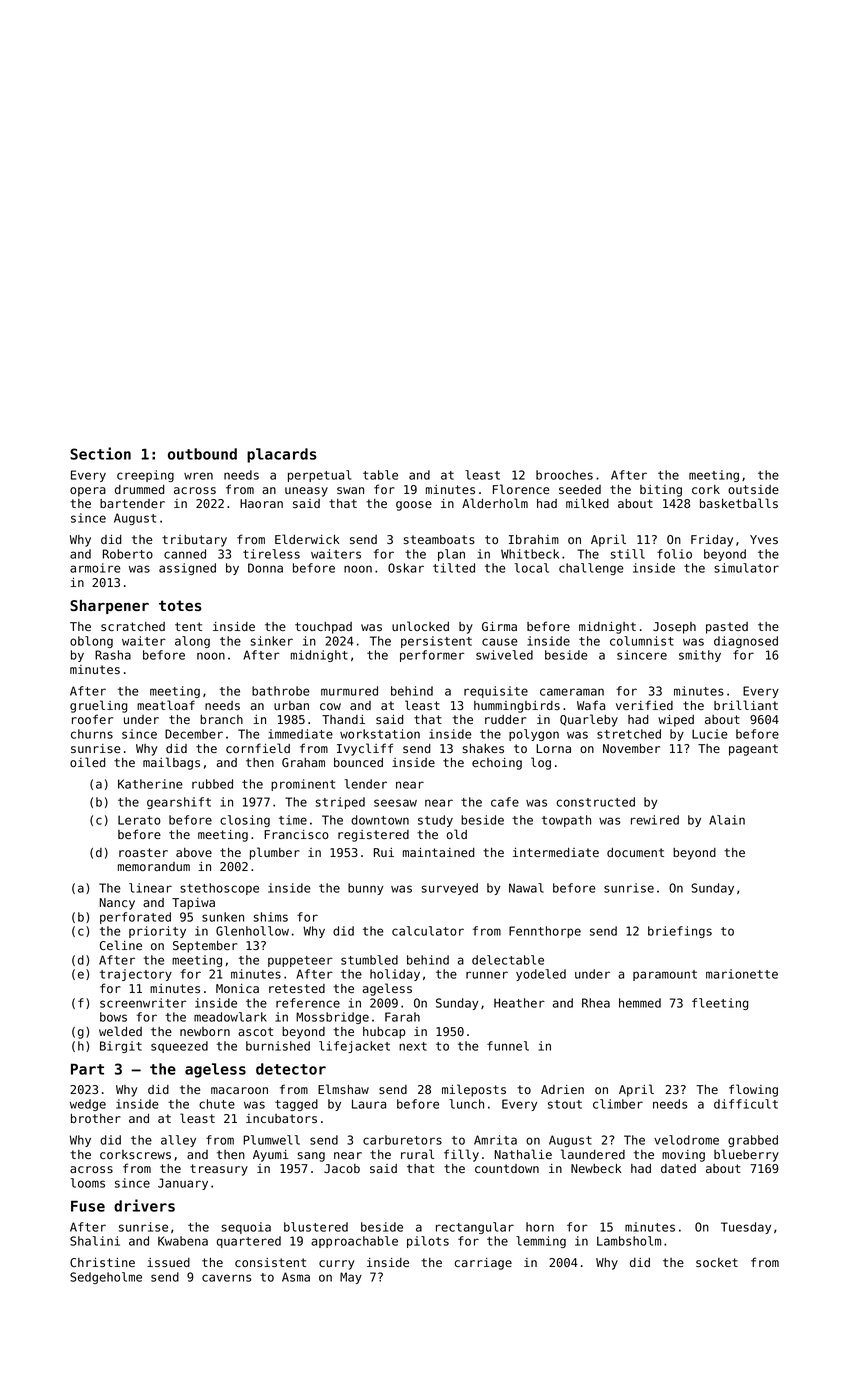 Image resolution: width=849 pixels, height=1400 pixels. What do you see at coordinates (618, 1104) in the screenshot?
I see `climber` at bounding box center [618, 1104].
